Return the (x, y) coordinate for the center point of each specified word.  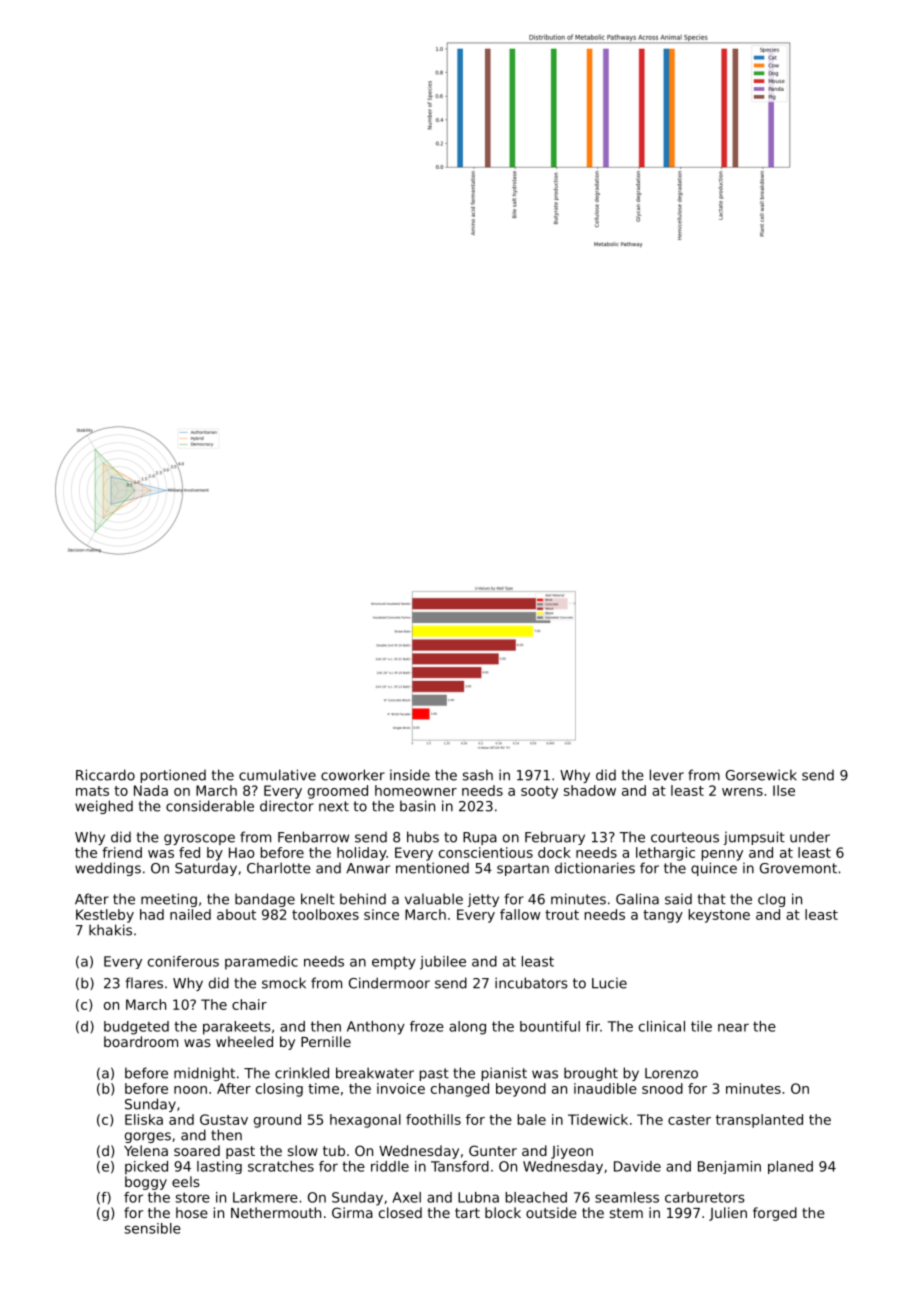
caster (689, 1120)
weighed (104, 807)
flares (144, 983)
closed (400, 1212)
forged (775, 1214)
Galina (637, 899)
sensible (153, 1228)
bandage (265, 900)
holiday (361, 854)
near (733, 1027)
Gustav (224, 1119)
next (334, 806)
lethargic (665, 854)
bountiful (550, 1026)
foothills (433, 1119)
